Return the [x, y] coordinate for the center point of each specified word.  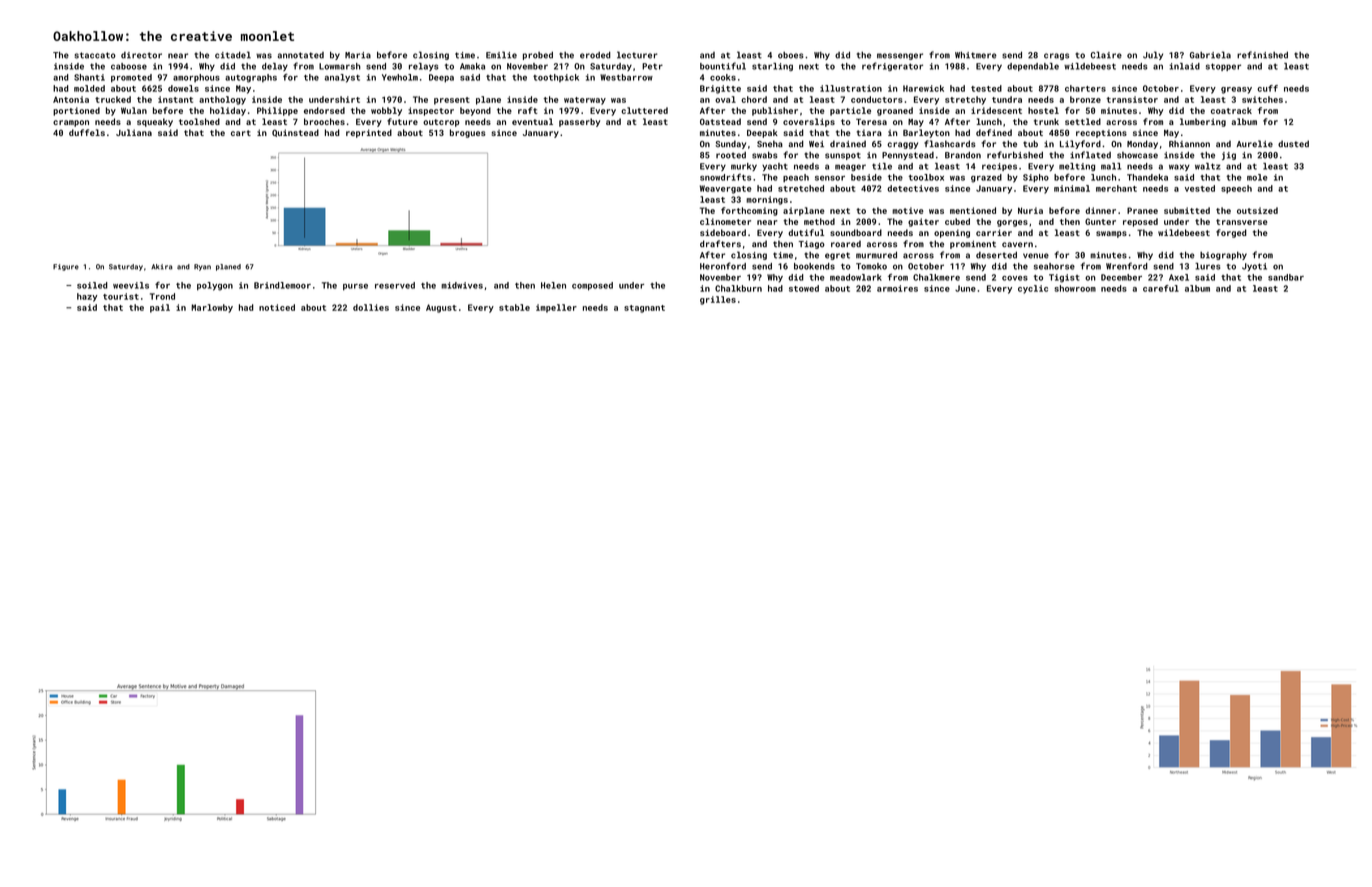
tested [986, 88]
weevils [131, 285]
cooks [723, 77]
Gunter [1100, 221]
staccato [95, 55]
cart [241, 133]
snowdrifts [725, 177]
